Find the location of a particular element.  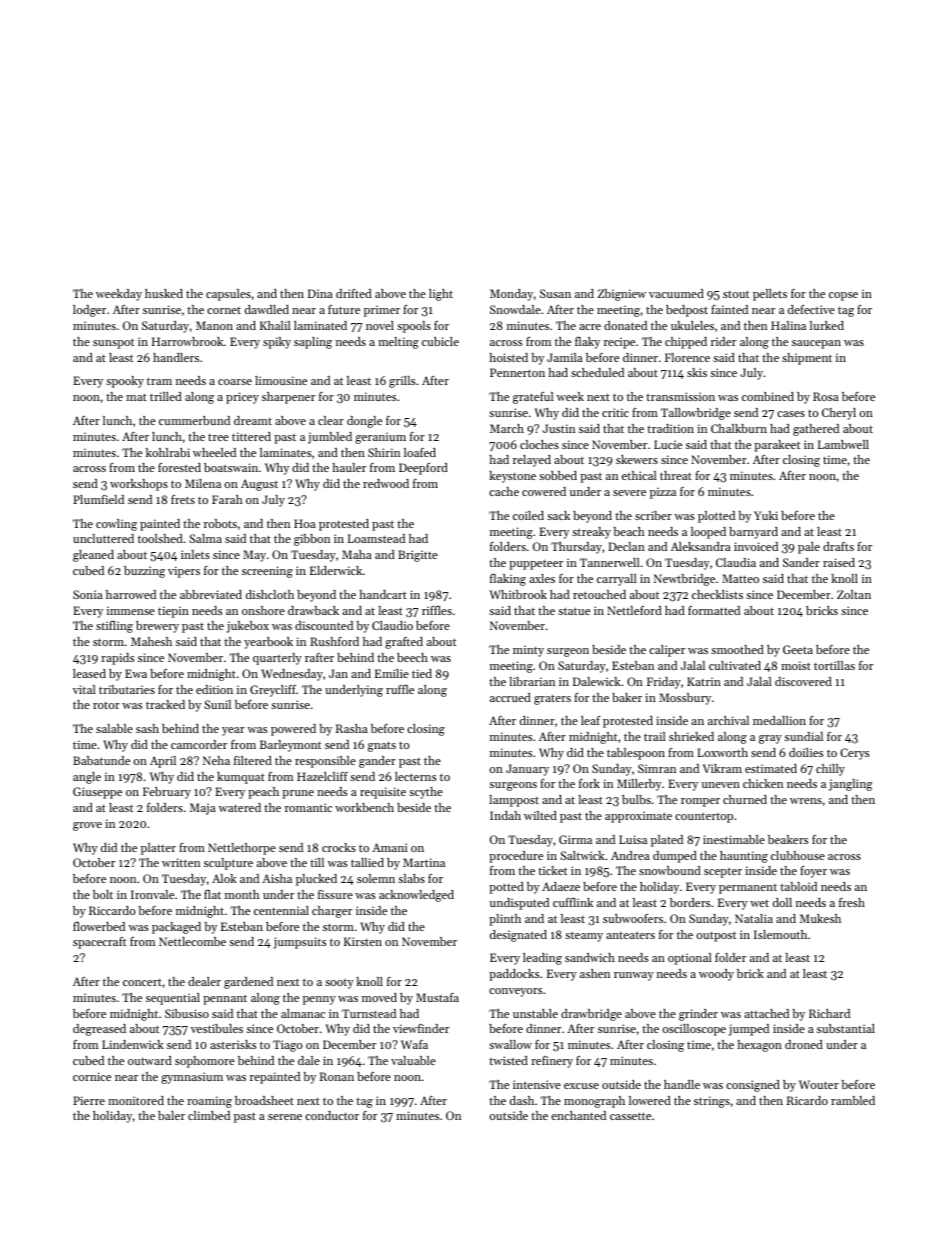

steamy is located at coordinates (584, 936).
